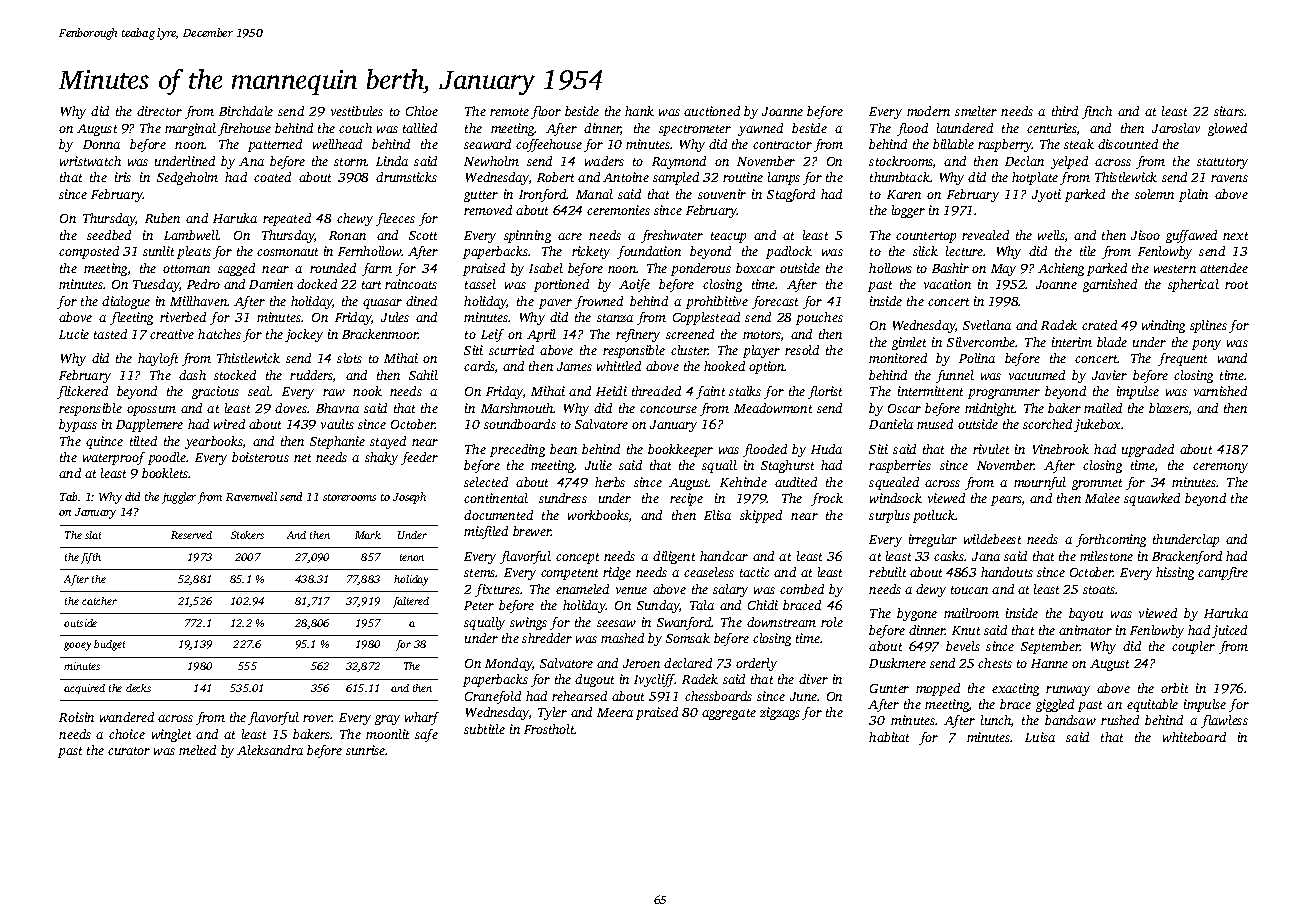 This document has width=1308, height=924. Describe the element at coordinates (349, 358) in the document. I see `slots` at that location.
